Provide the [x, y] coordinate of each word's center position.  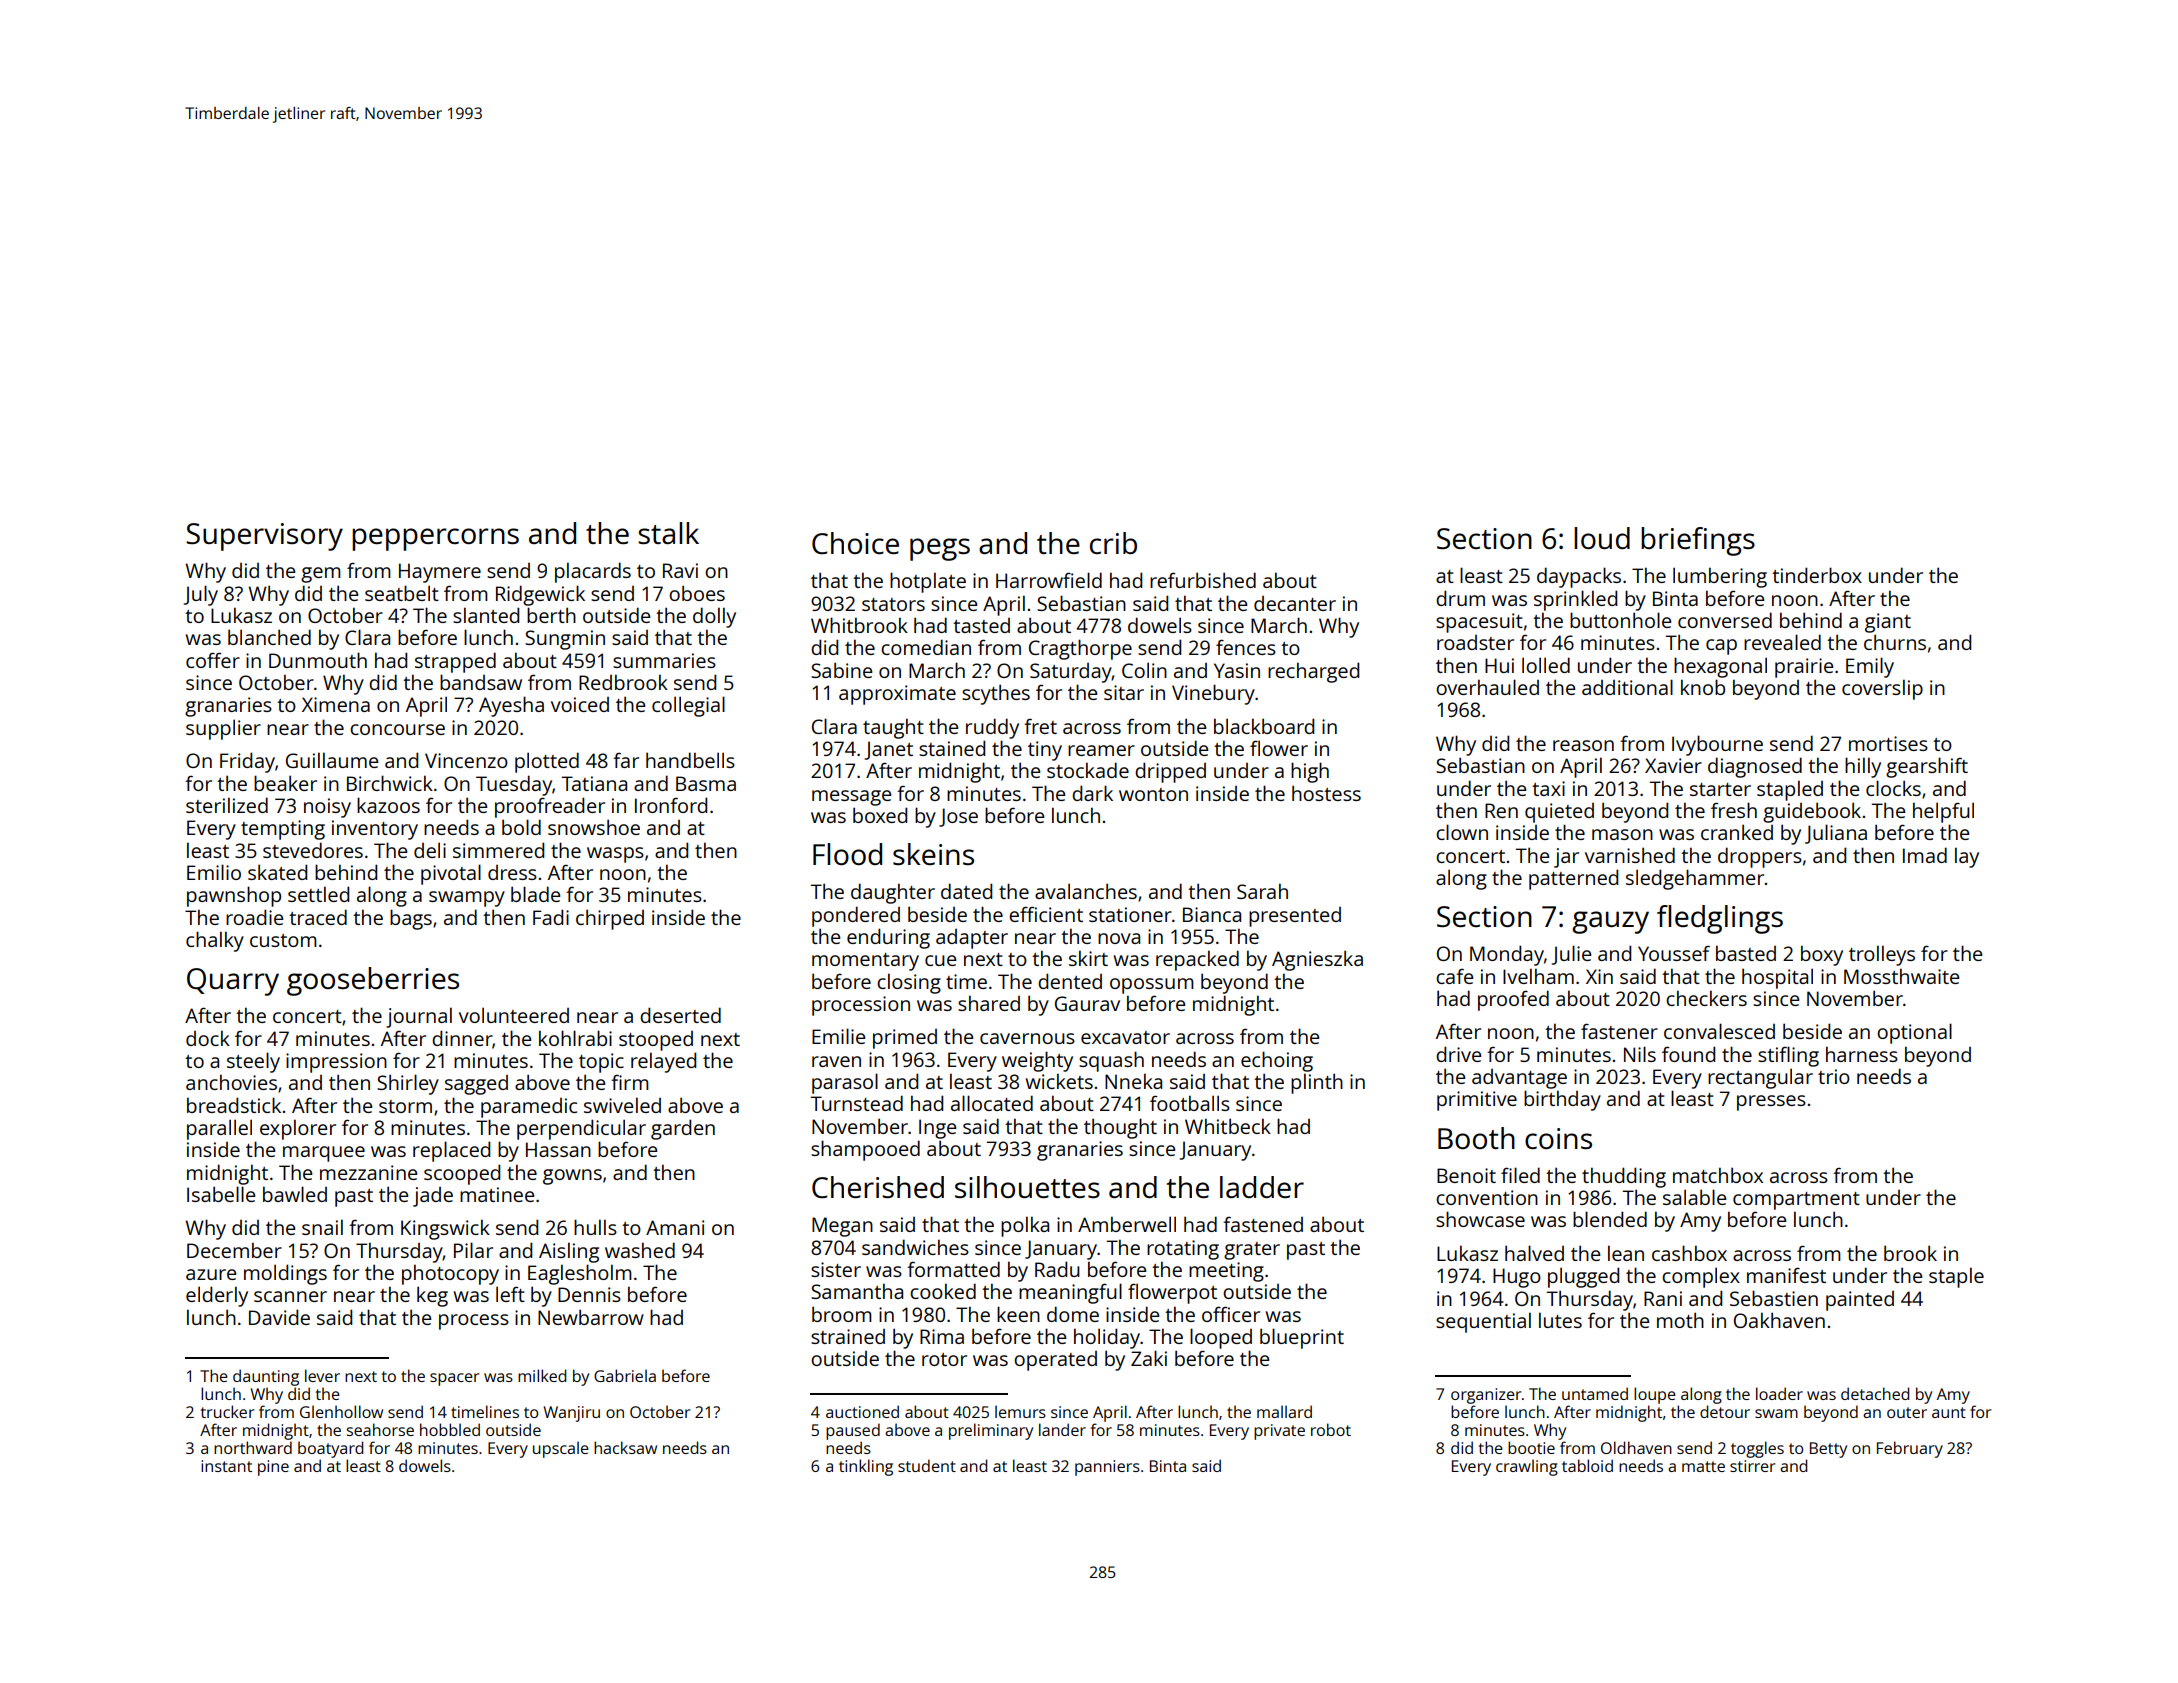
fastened [1263, 1224]
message [851, 798]
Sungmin [565, 640]
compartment [1796, 1201]
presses [1771, 1103]
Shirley [408, 1084]
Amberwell [1127, 1224]
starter [1720, 789]
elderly [217, 1296]
